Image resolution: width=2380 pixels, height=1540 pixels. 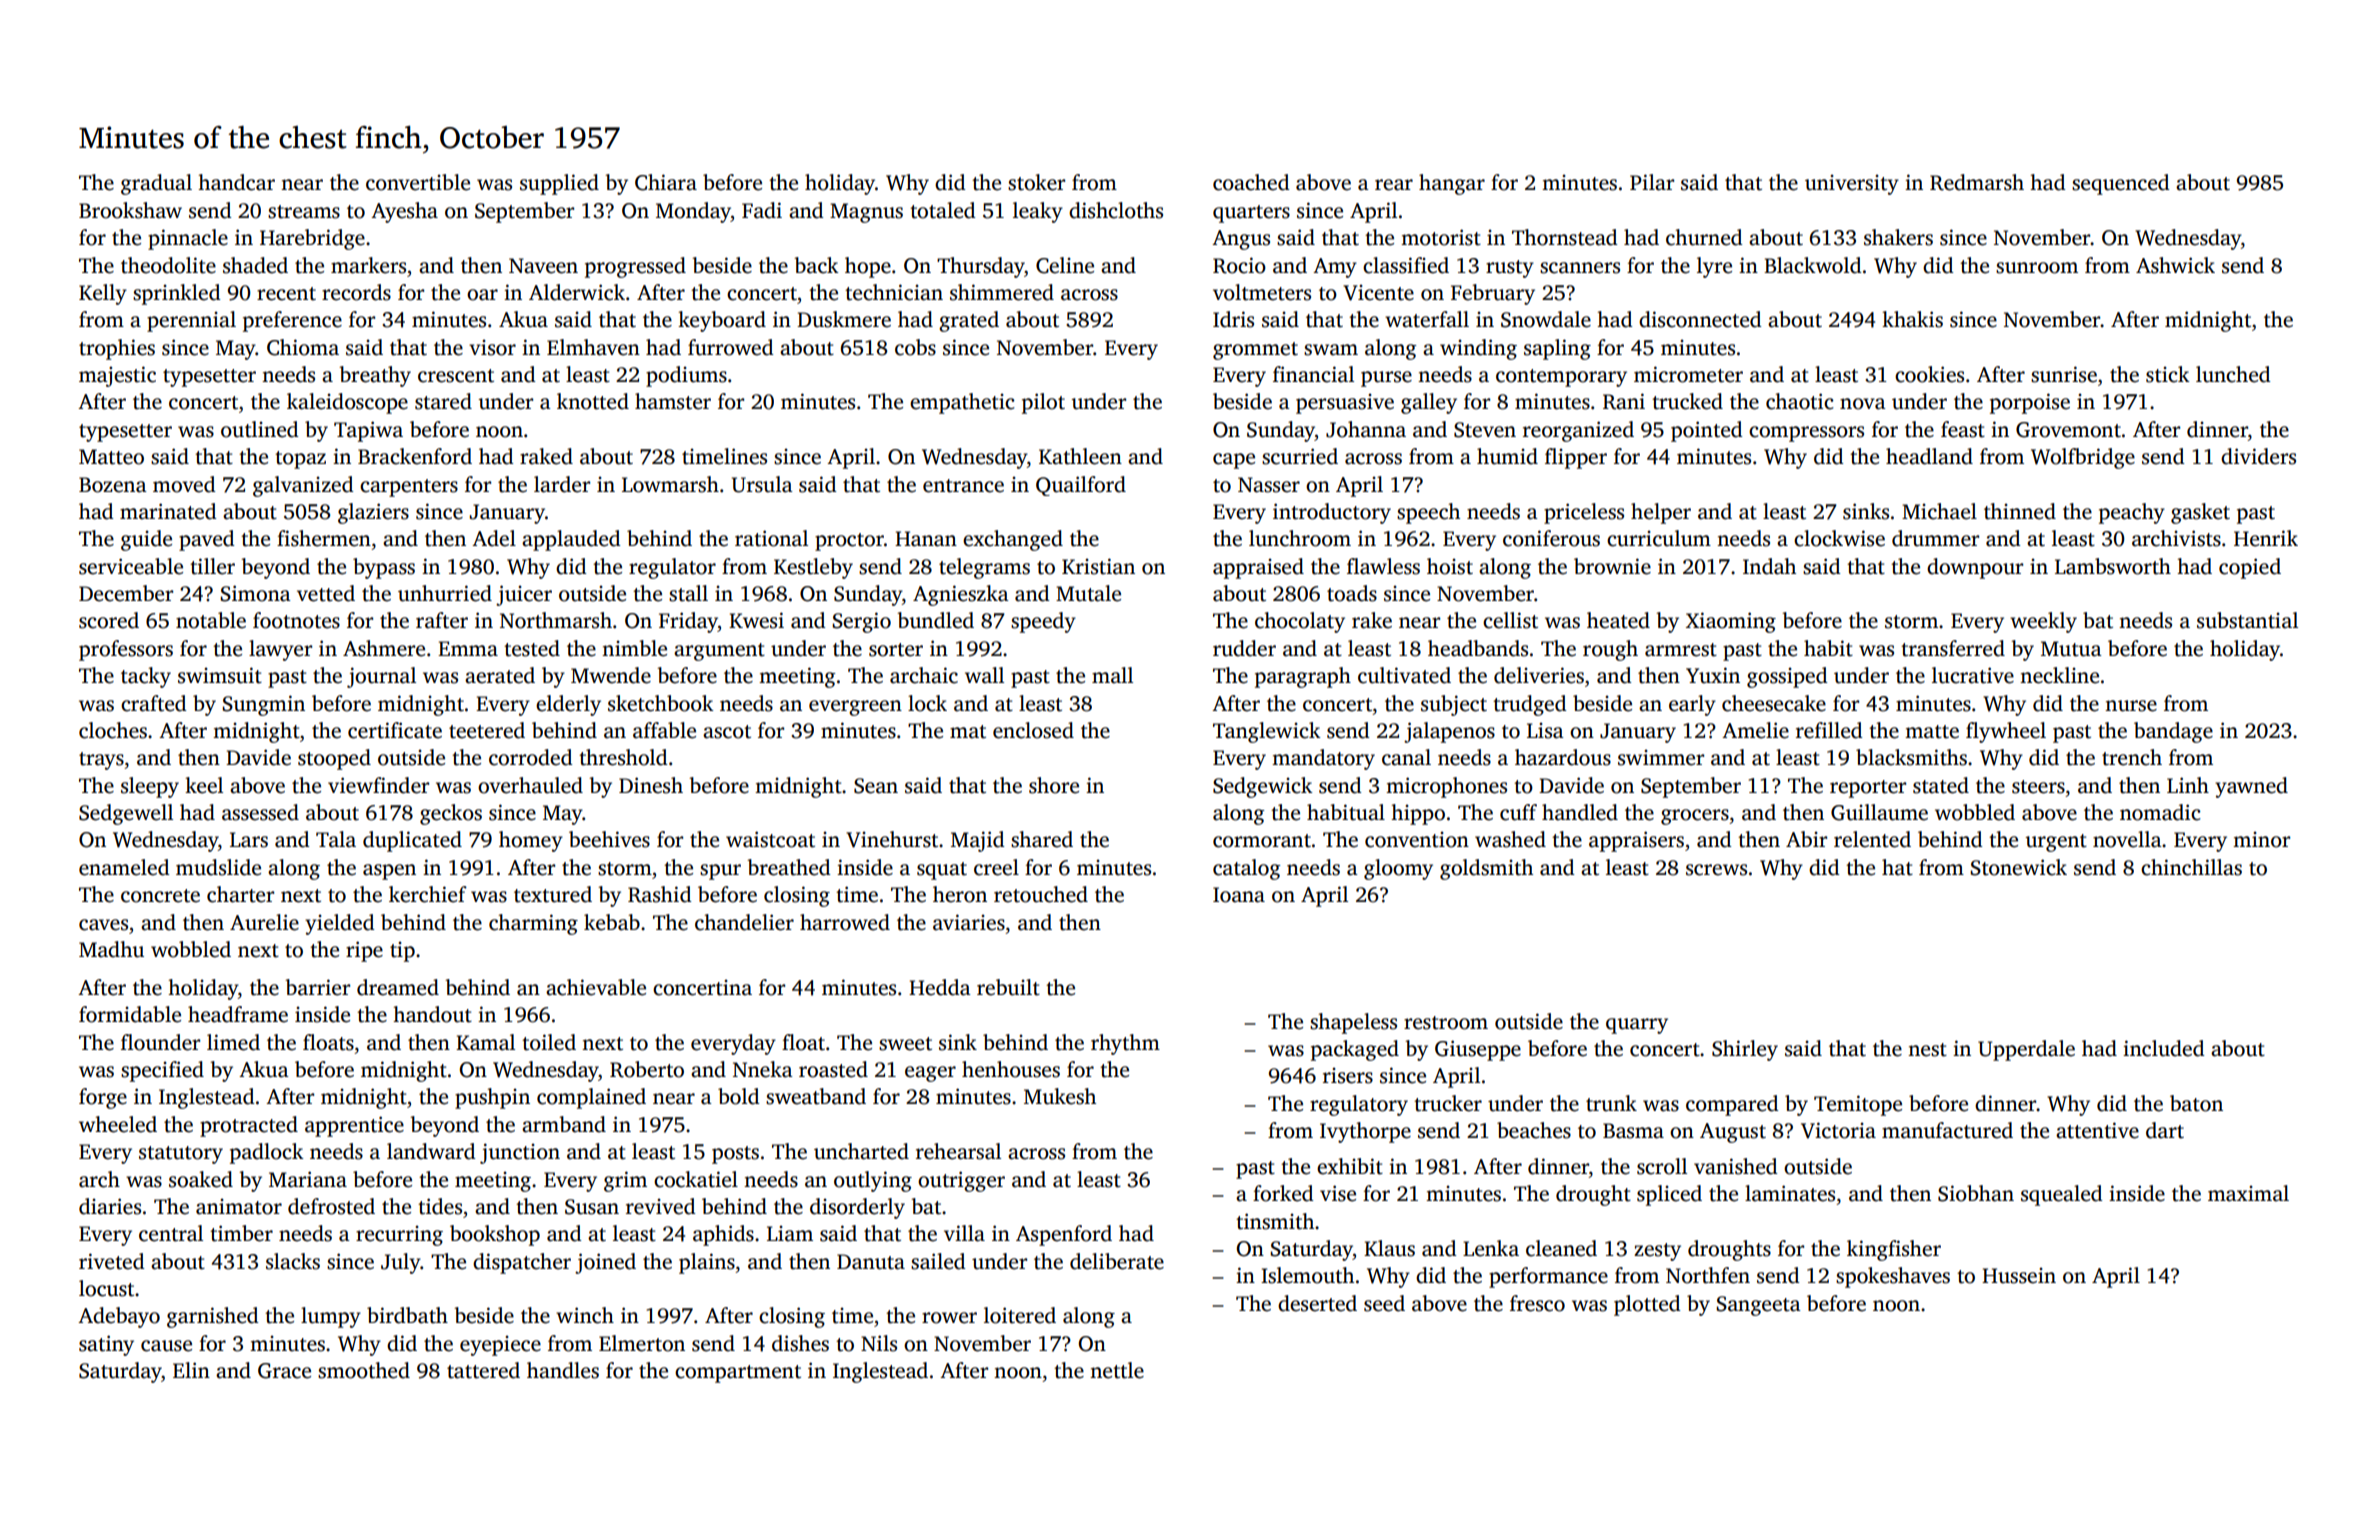 I want to click on cobs, so click(x=915, y=347).
